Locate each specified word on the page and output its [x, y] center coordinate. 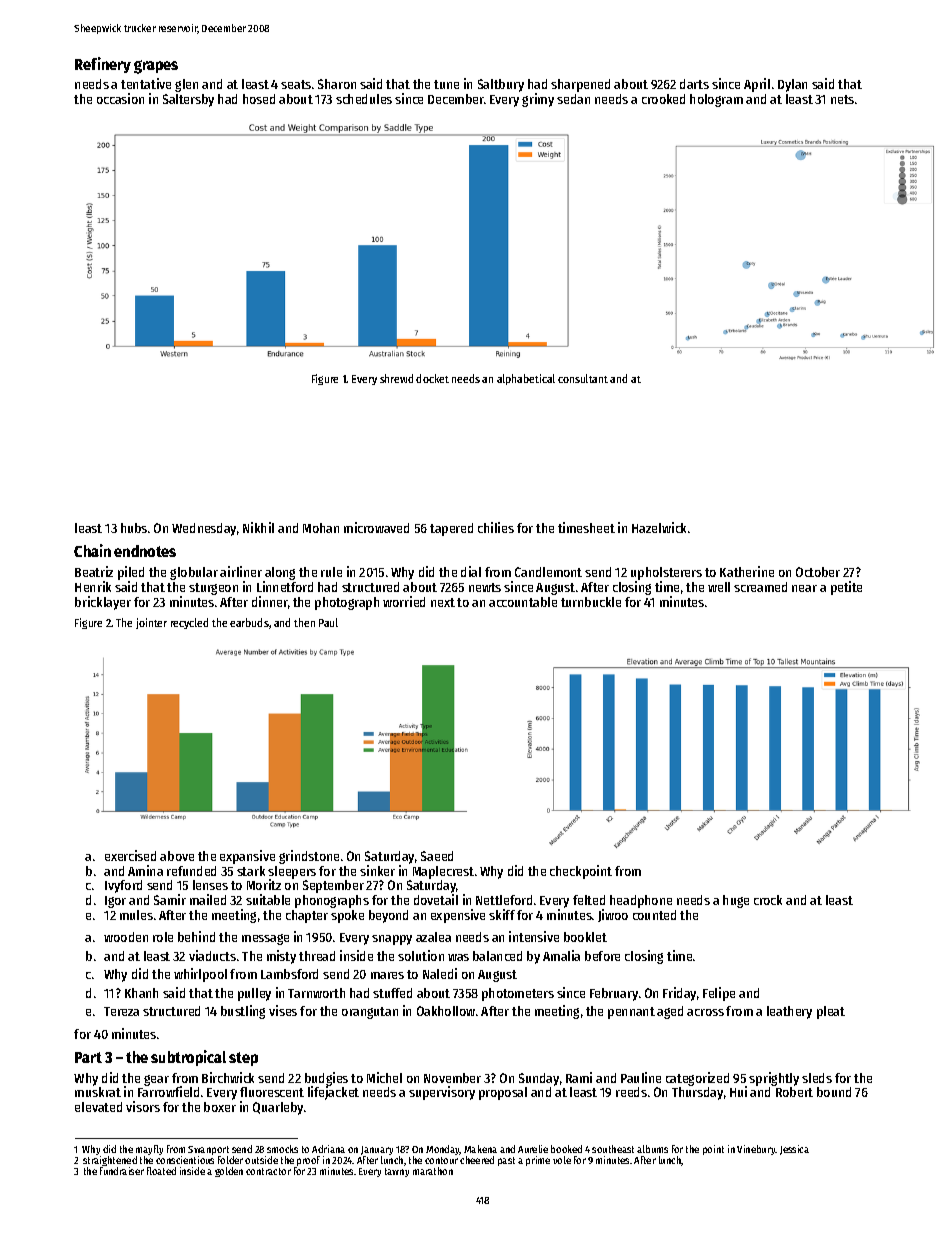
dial [471, 571]
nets [842, 99]
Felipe [719, 994]
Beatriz [94, 571]
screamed [760, 587]
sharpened [580, 85]
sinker [377, 870]
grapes [156, 67]
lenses [210, 885]
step [243, 1059]
